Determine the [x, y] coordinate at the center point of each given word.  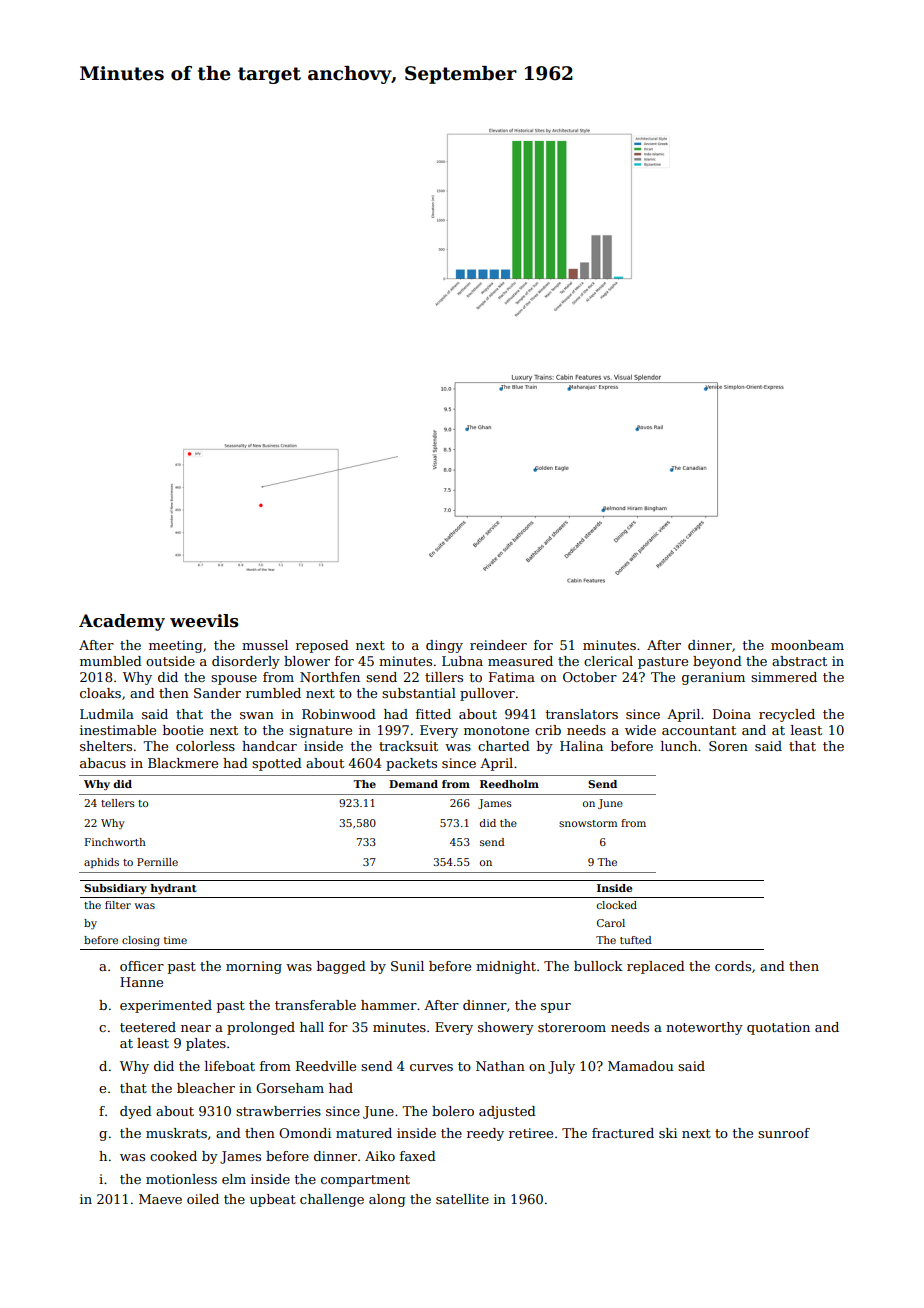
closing [141, 941]
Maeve [160, 1199]
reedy [485, 1134]
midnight [506, 967]
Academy [122, 622]
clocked [617, 905]
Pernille [157, 862]
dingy [444, 646]
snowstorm [588, 823]
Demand [413, 784]
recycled [787, 715]
